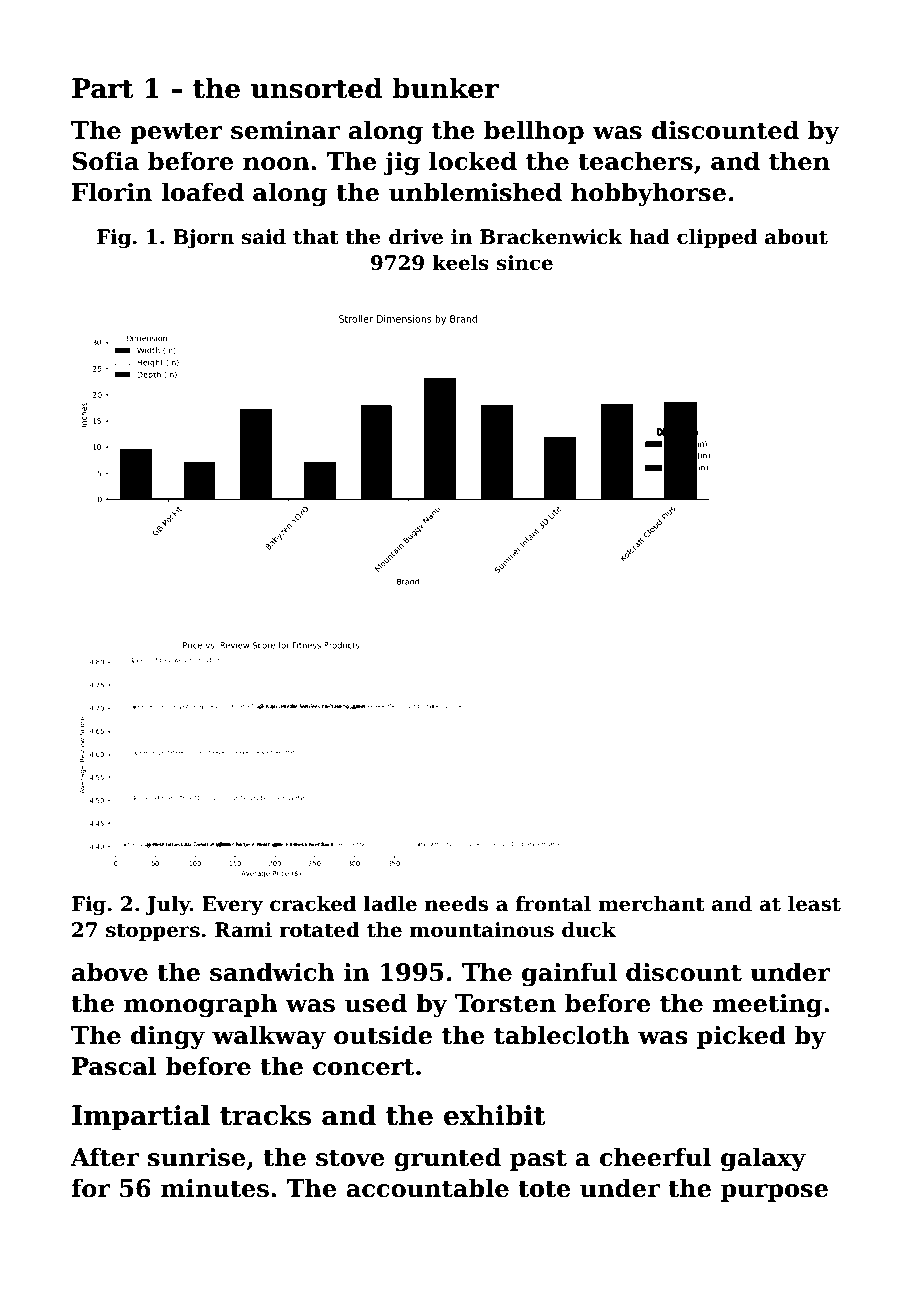 This screenshot has height=1314, width=924. I want to click on keels, so click(460, 263).
